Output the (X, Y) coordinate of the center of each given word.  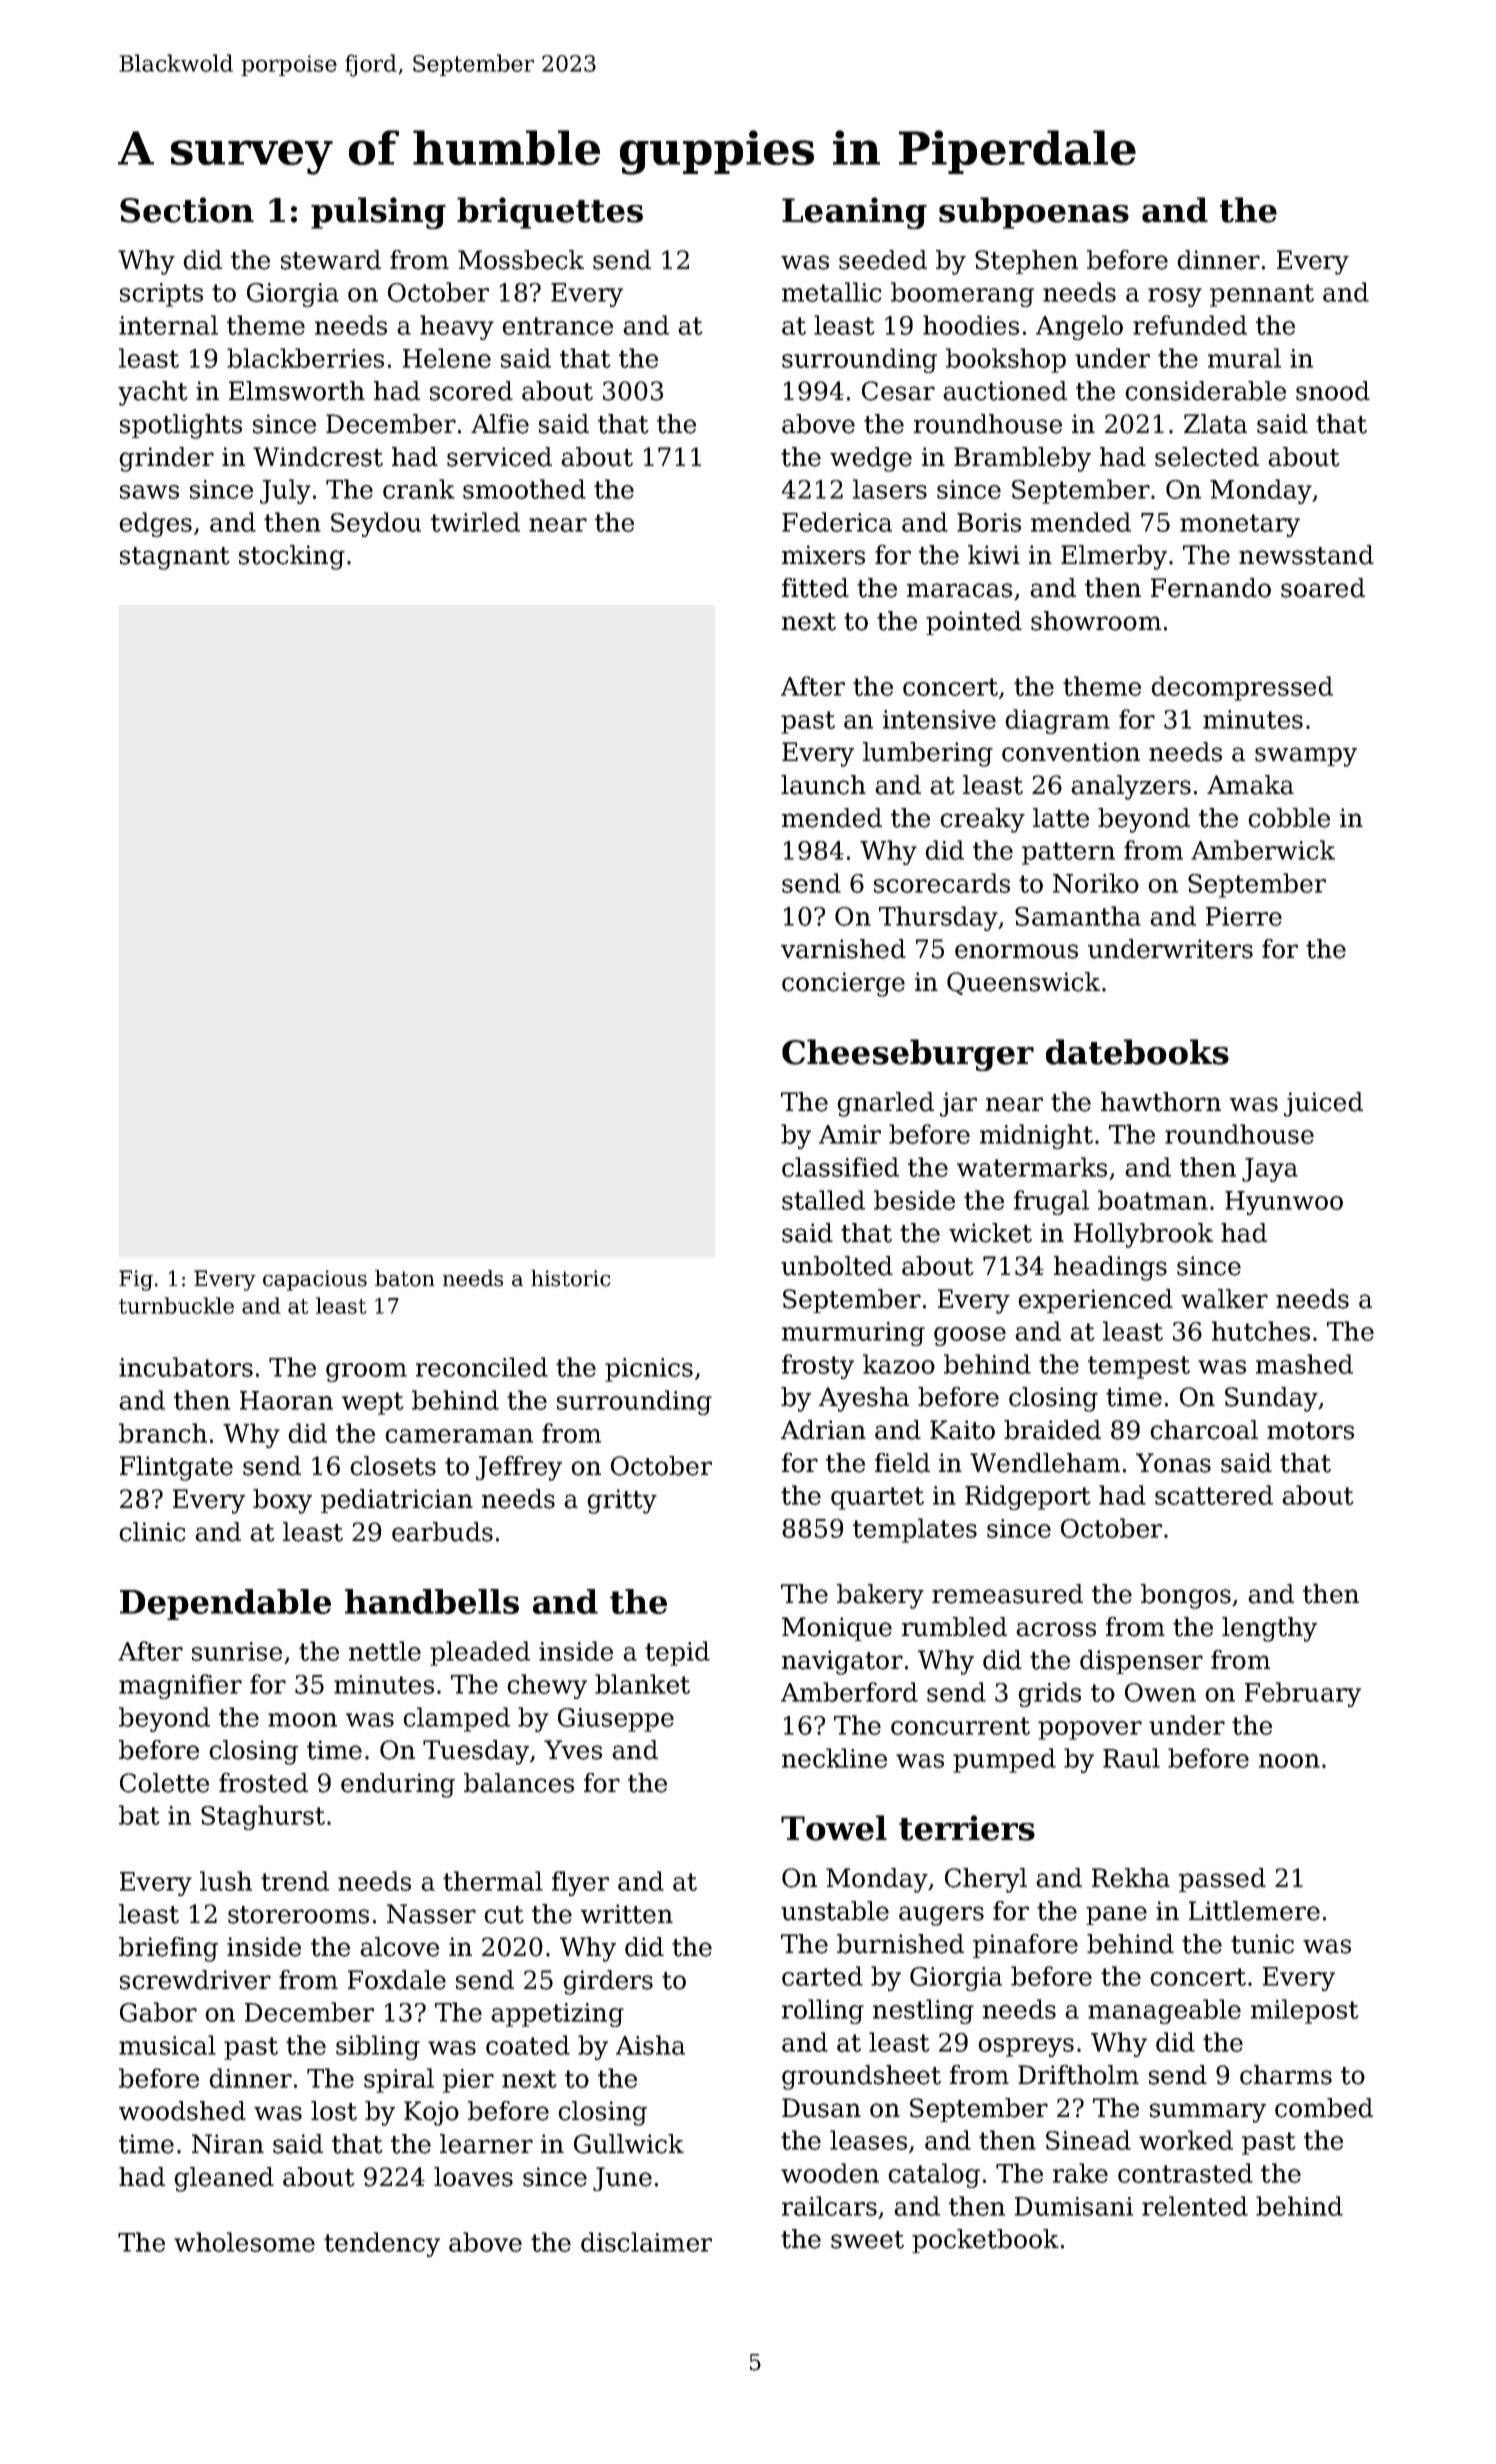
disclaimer (646, 2242)
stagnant (175, 558)
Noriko (1096, 883)
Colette (164, 1783)
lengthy (1269, 1629)
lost (334, 2111)
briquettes (550, 213)
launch (823, 785)
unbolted (837, 1266)
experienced (1095, 1301)
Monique (837, 1629)
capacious (315, 1280)
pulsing (378, 213)
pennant (1262, 295)
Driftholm (1078, 2075)
